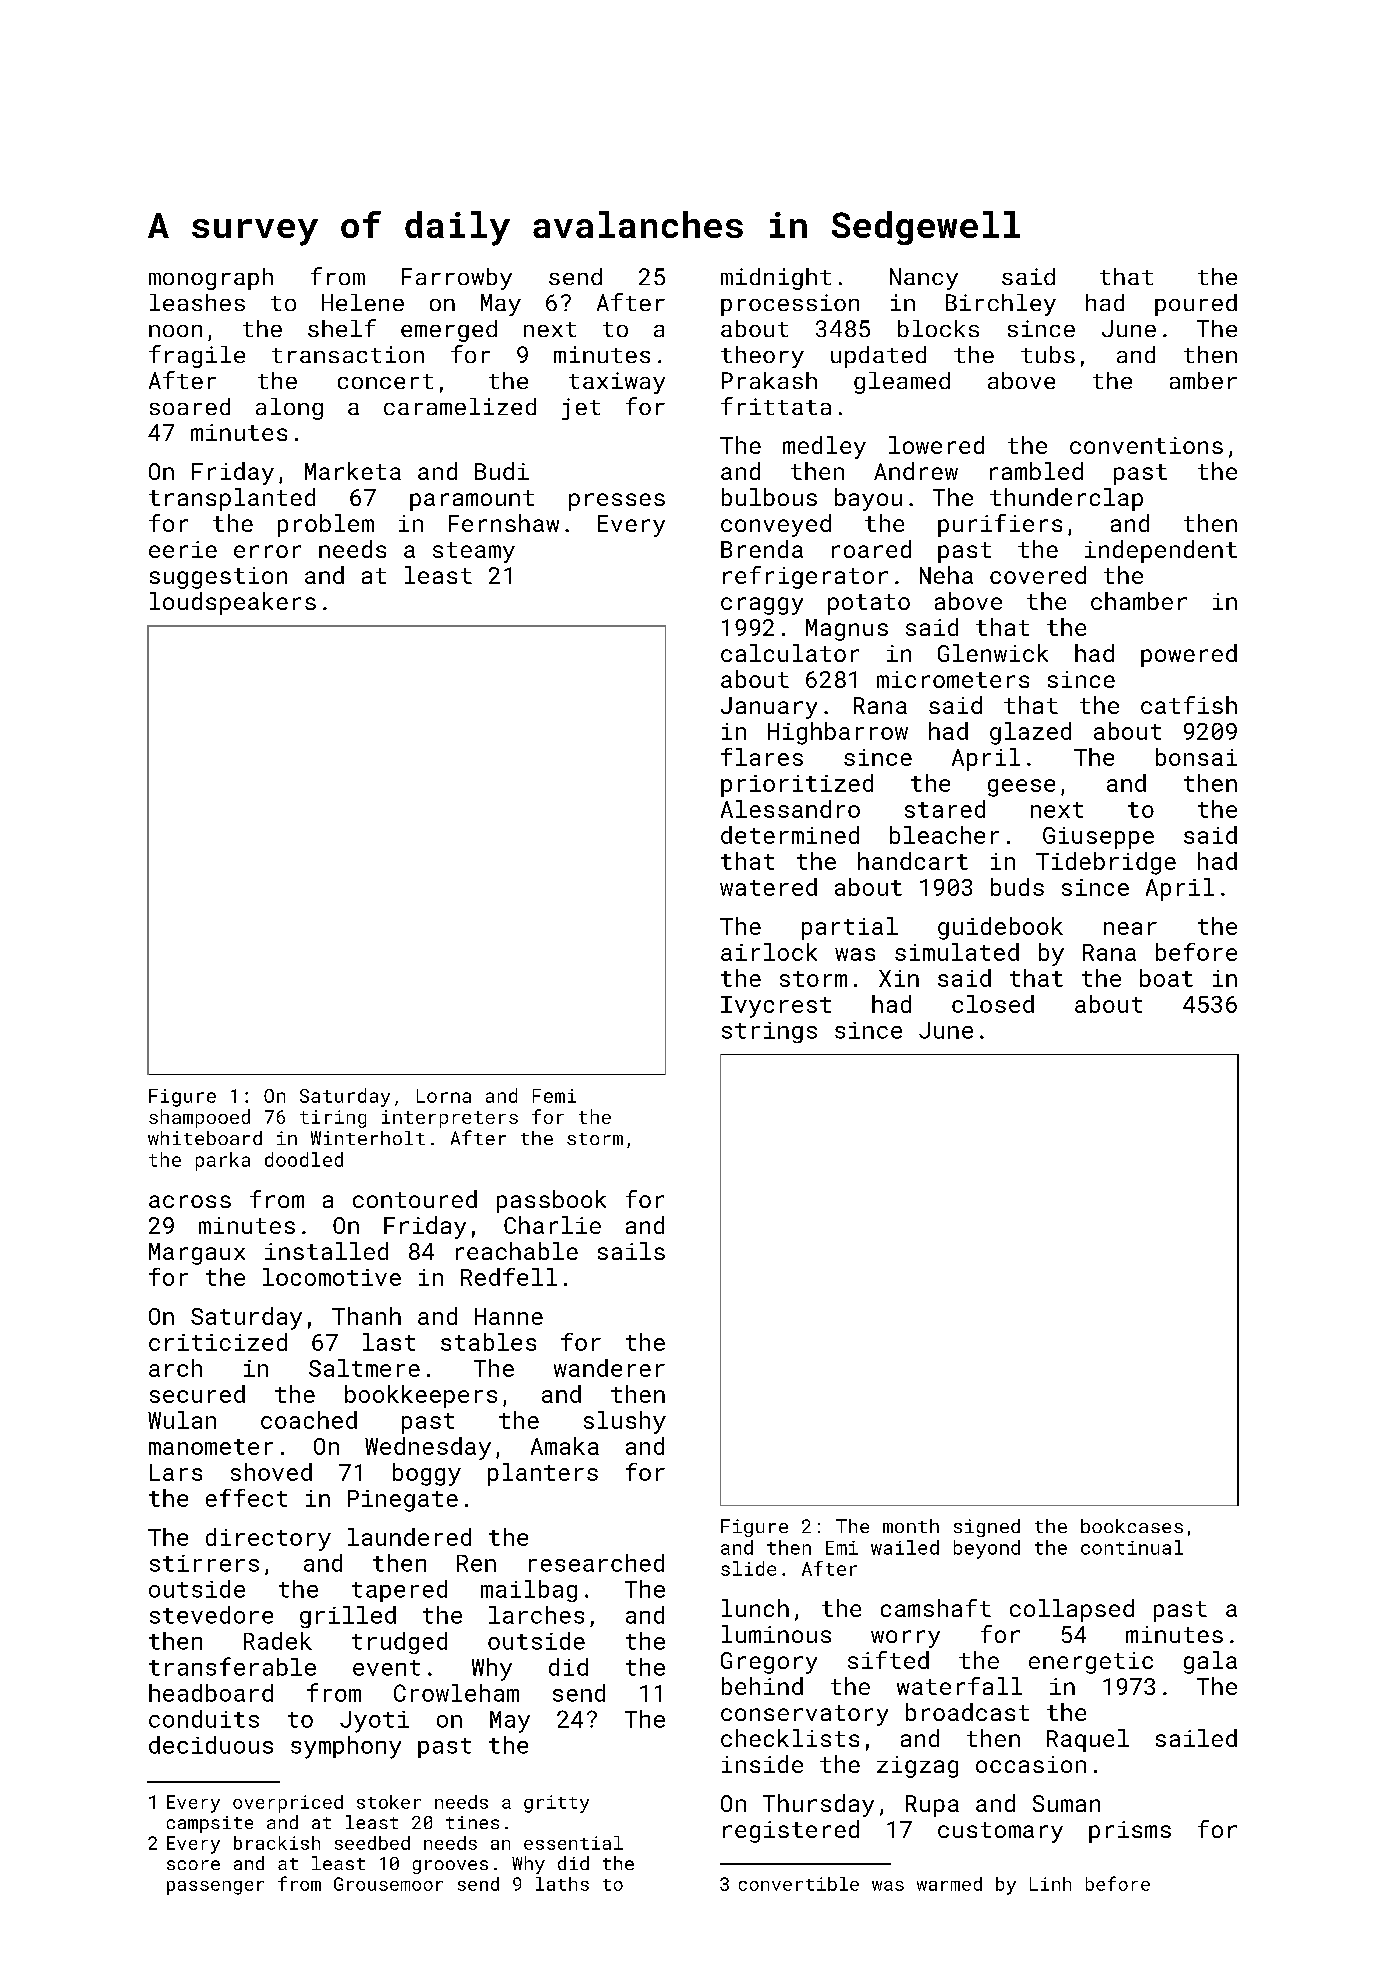  Describe the element at coordinates (1196, 305) in the document. I see `poured` at that location.
